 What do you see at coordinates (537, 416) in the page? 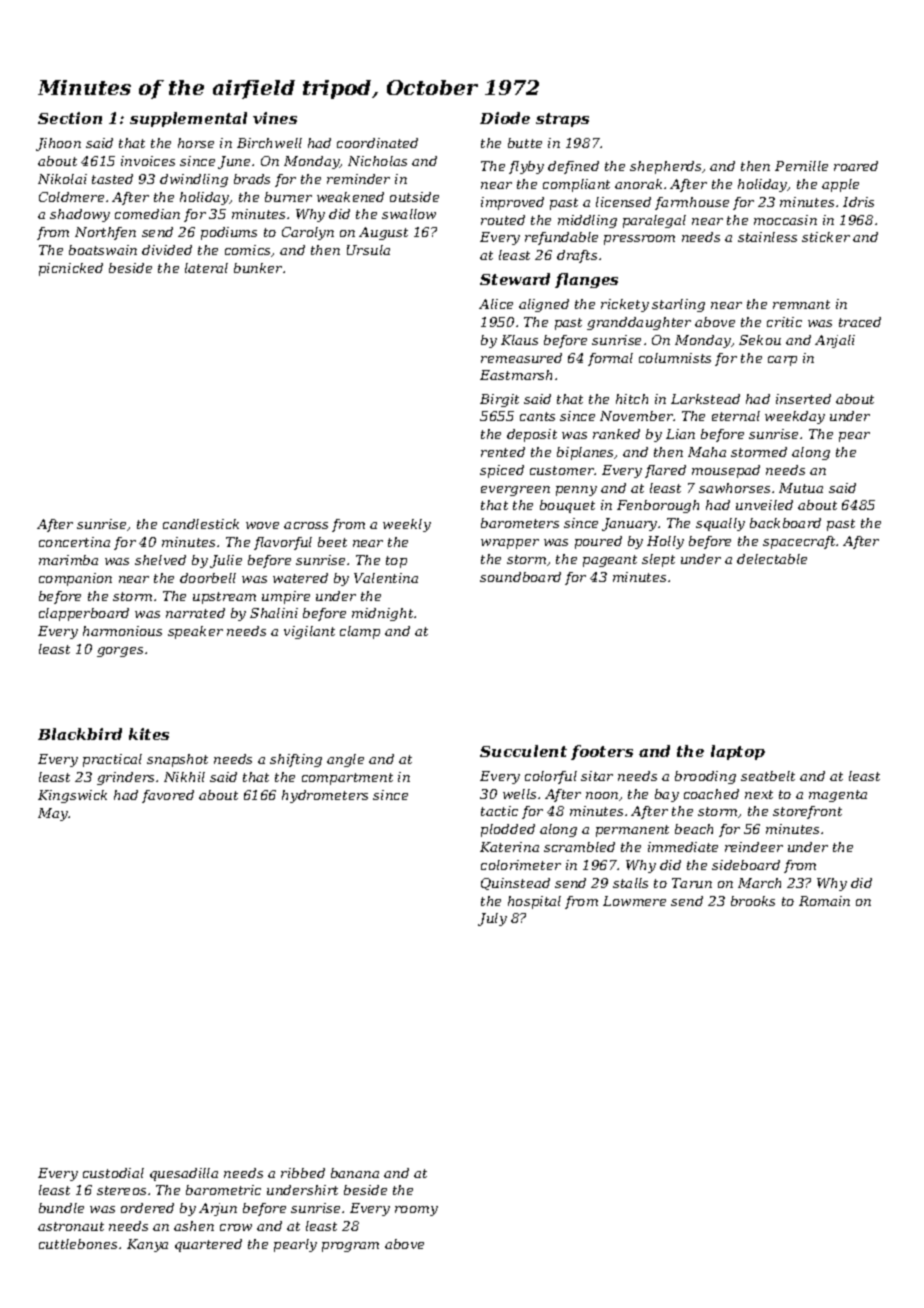
I see `cants` at bounding box center [537, 416].
